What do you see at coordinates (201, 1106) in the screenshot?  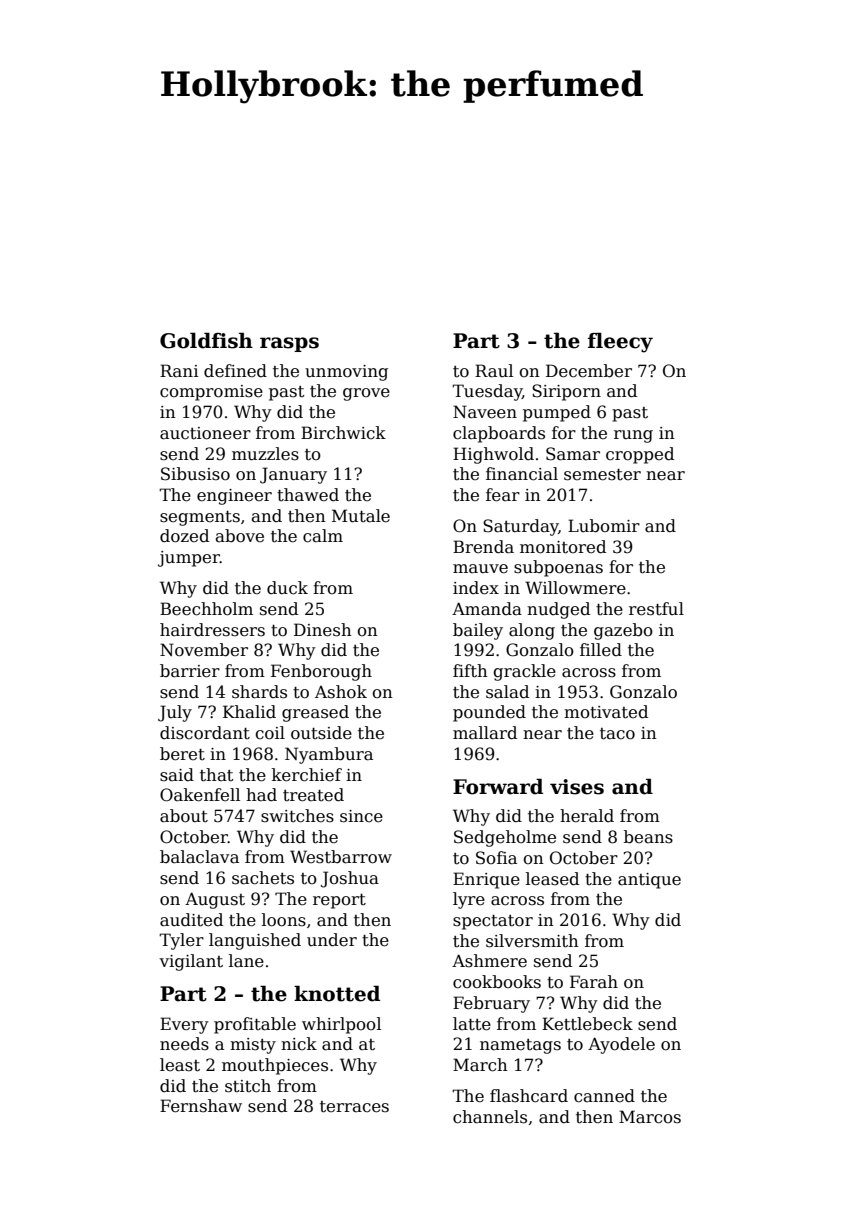 I see `Fernshaw` at bounding box center [201, 1106].
